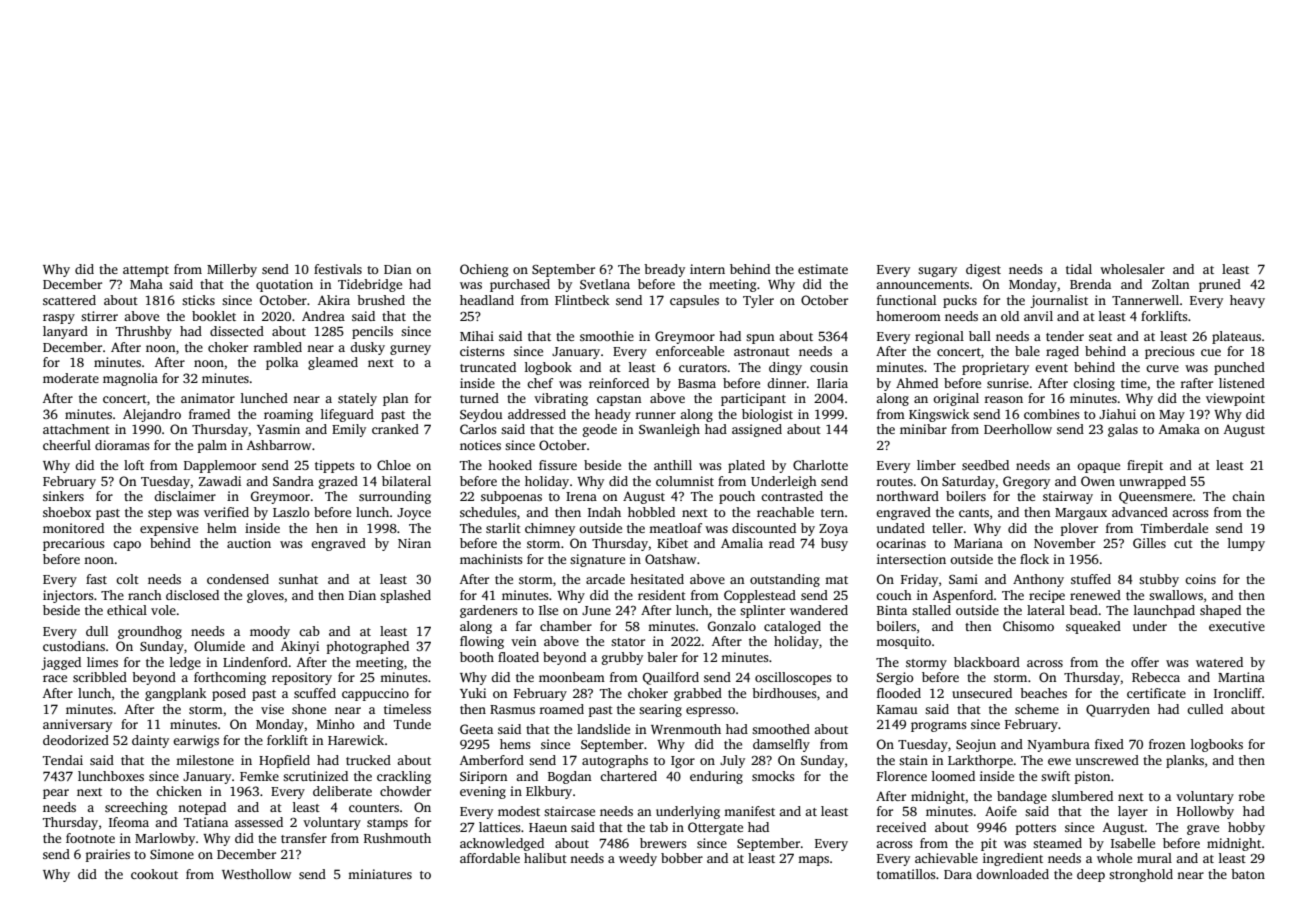 The height and width of the document is (924, 1308). Describe the element at coordinates (154, 874) in the document. I see `cookout` at that location.
